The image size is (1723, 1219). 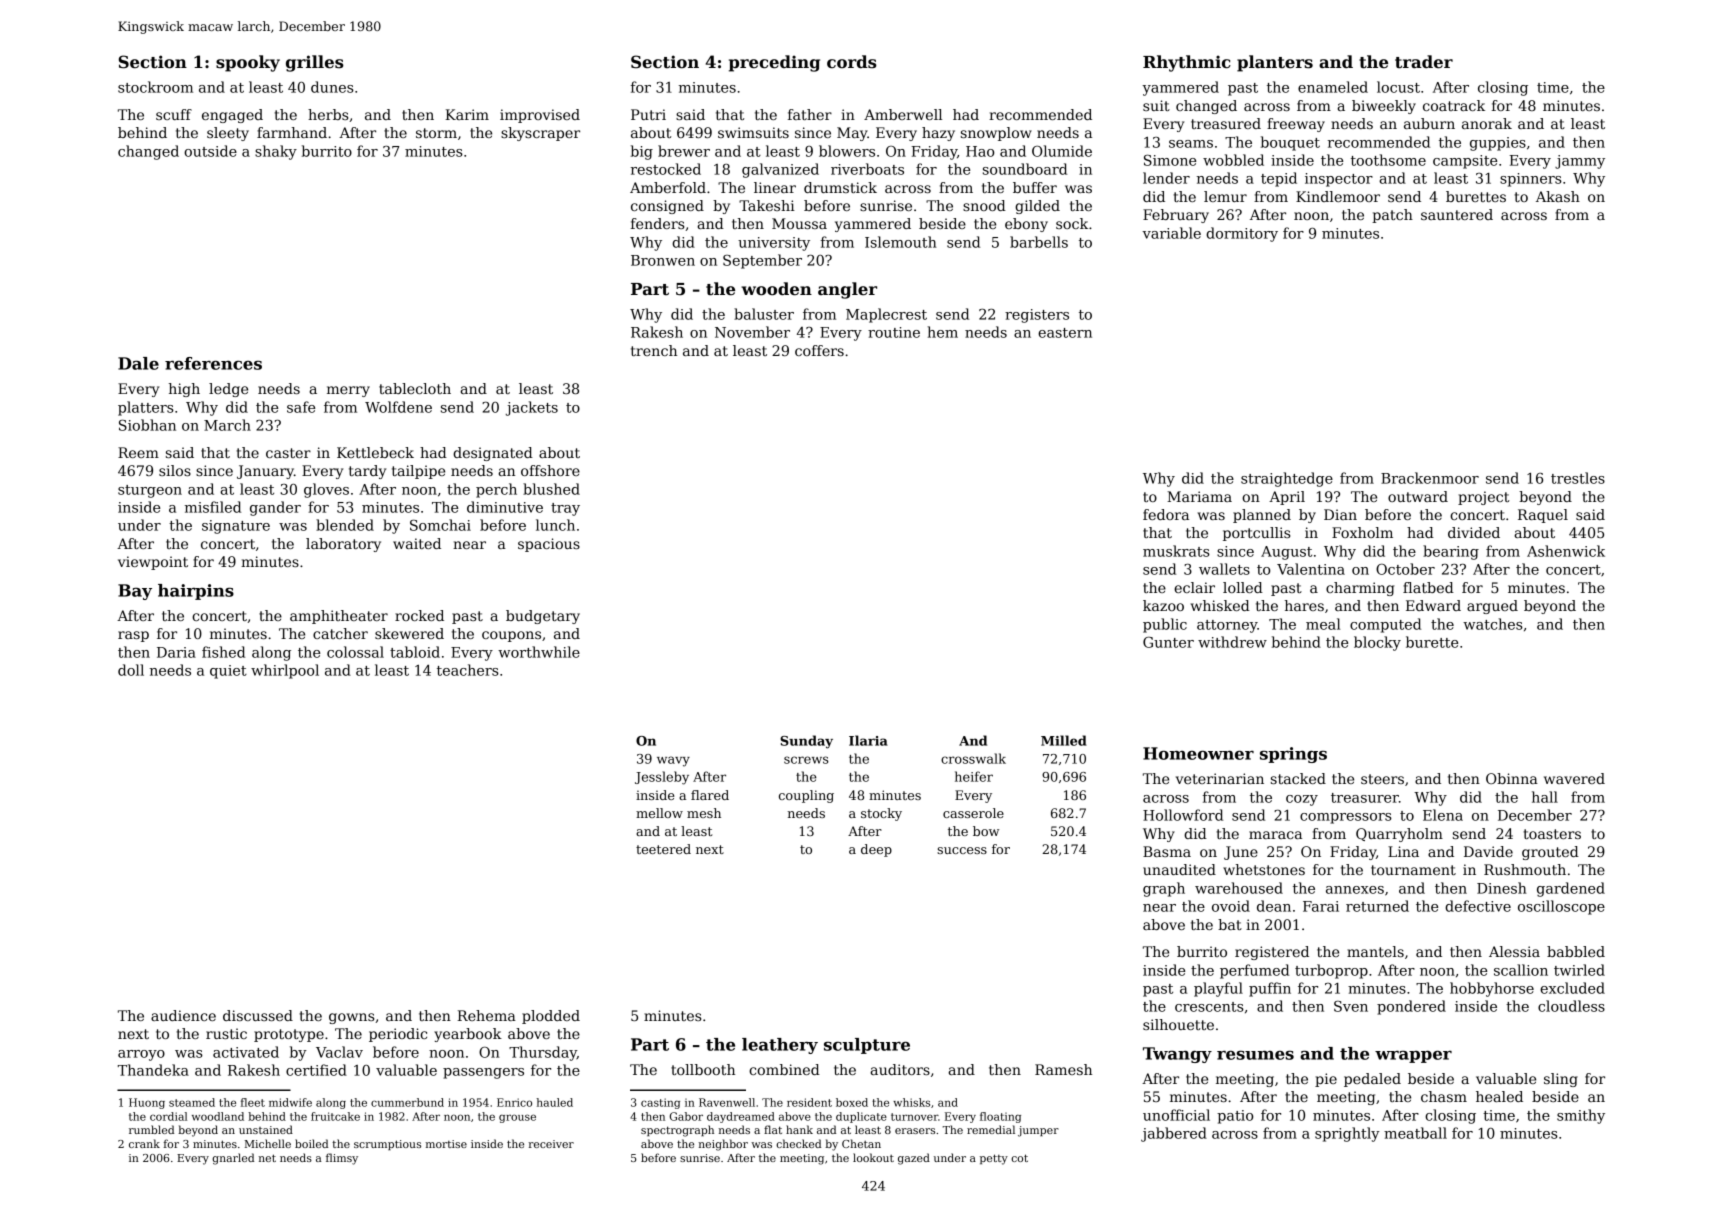 I want to click on snood, so click(x=984, y=205).
